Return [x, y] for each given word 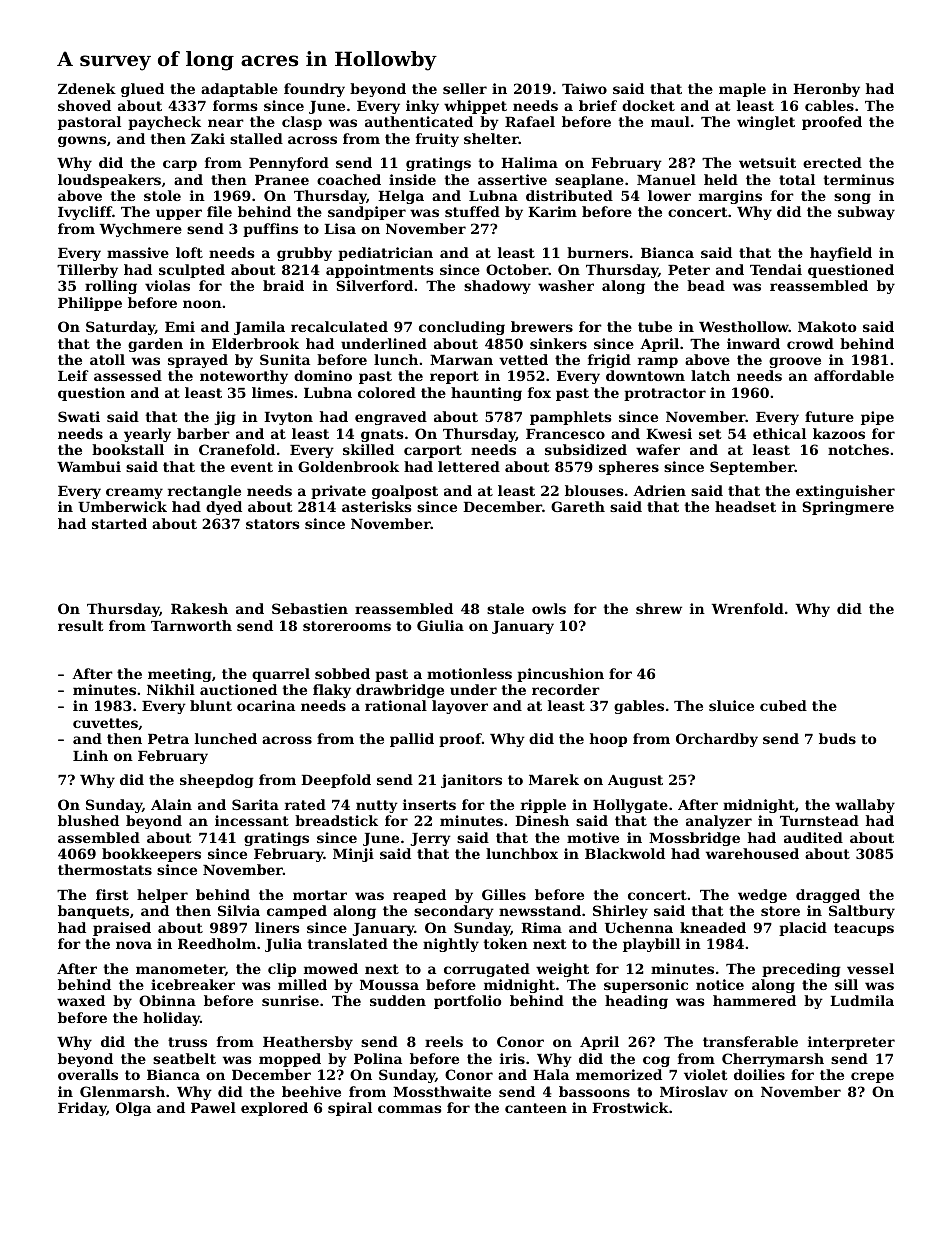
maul [670, 121]
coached [349, 179]
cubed [783, 705]
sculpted [192, 271]
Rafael [530, 121]
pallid [412, 740]
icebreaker [193, 984]
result [81, 625]
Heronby [826, 90]
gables [639, 707]
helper [162, 896]
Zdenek [87, 88]
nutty [377, 806]
